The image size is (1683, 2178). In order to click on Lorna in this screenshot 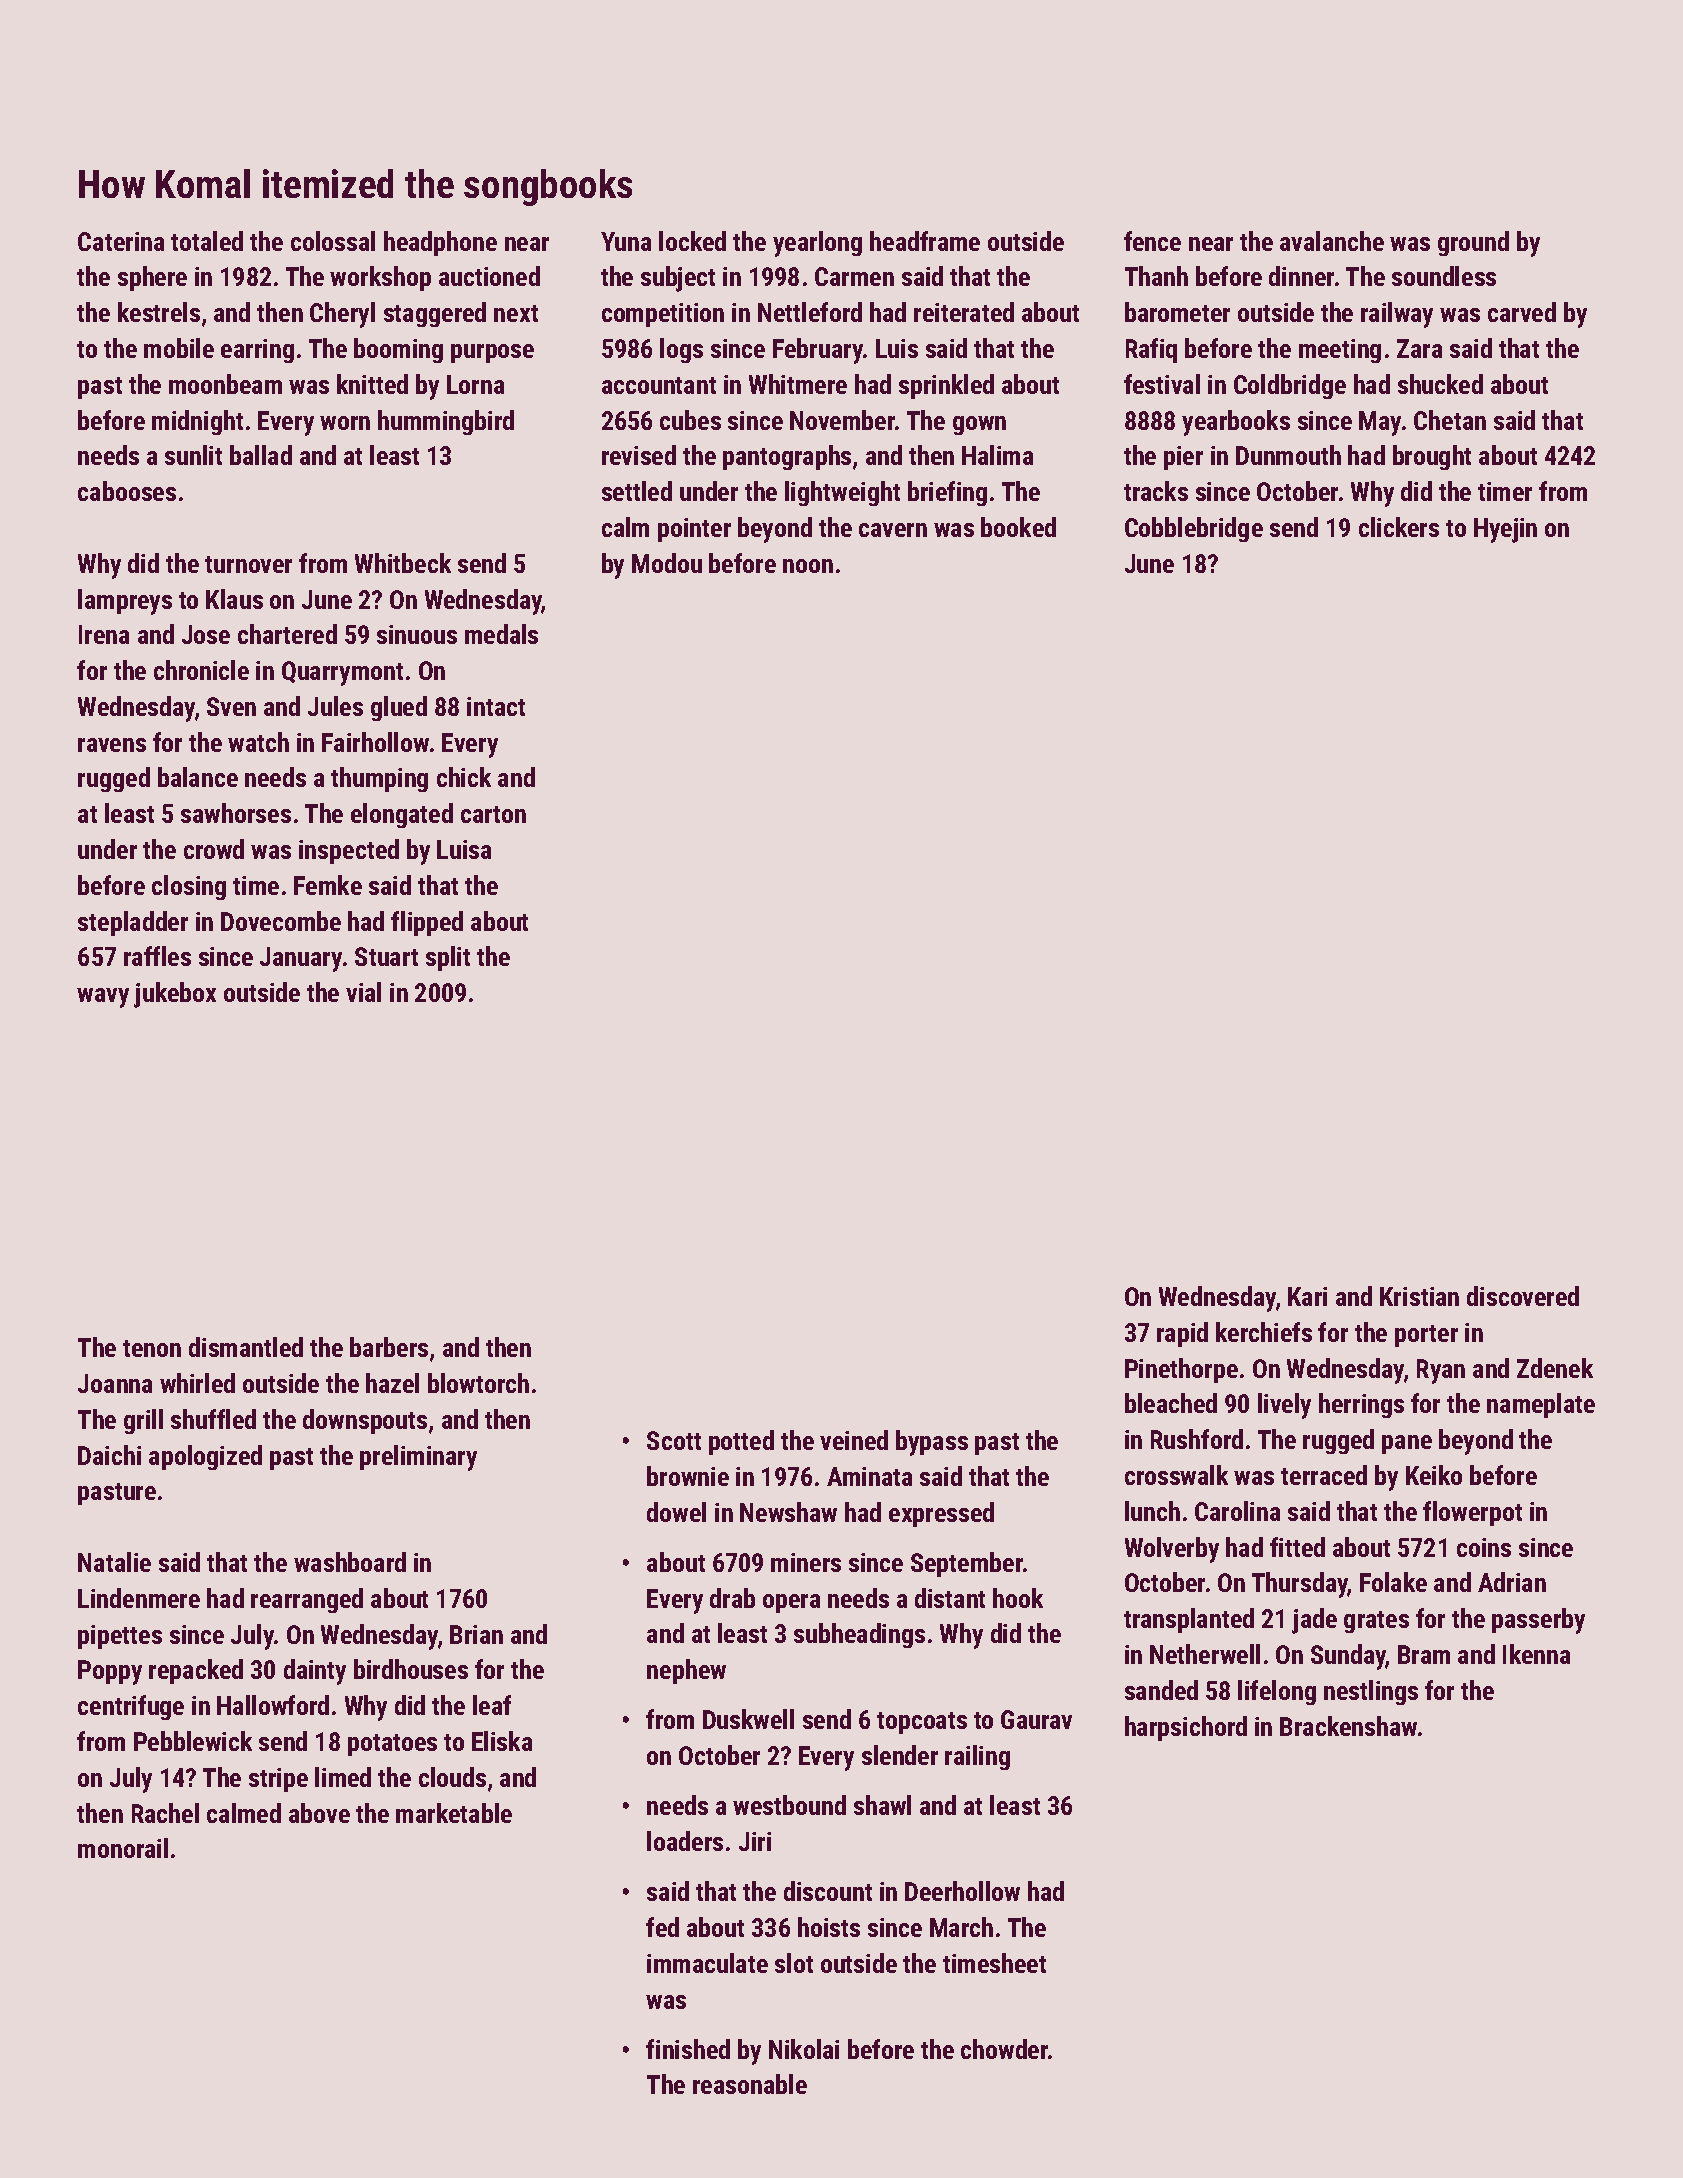, I will do `click(475, 384)`.
